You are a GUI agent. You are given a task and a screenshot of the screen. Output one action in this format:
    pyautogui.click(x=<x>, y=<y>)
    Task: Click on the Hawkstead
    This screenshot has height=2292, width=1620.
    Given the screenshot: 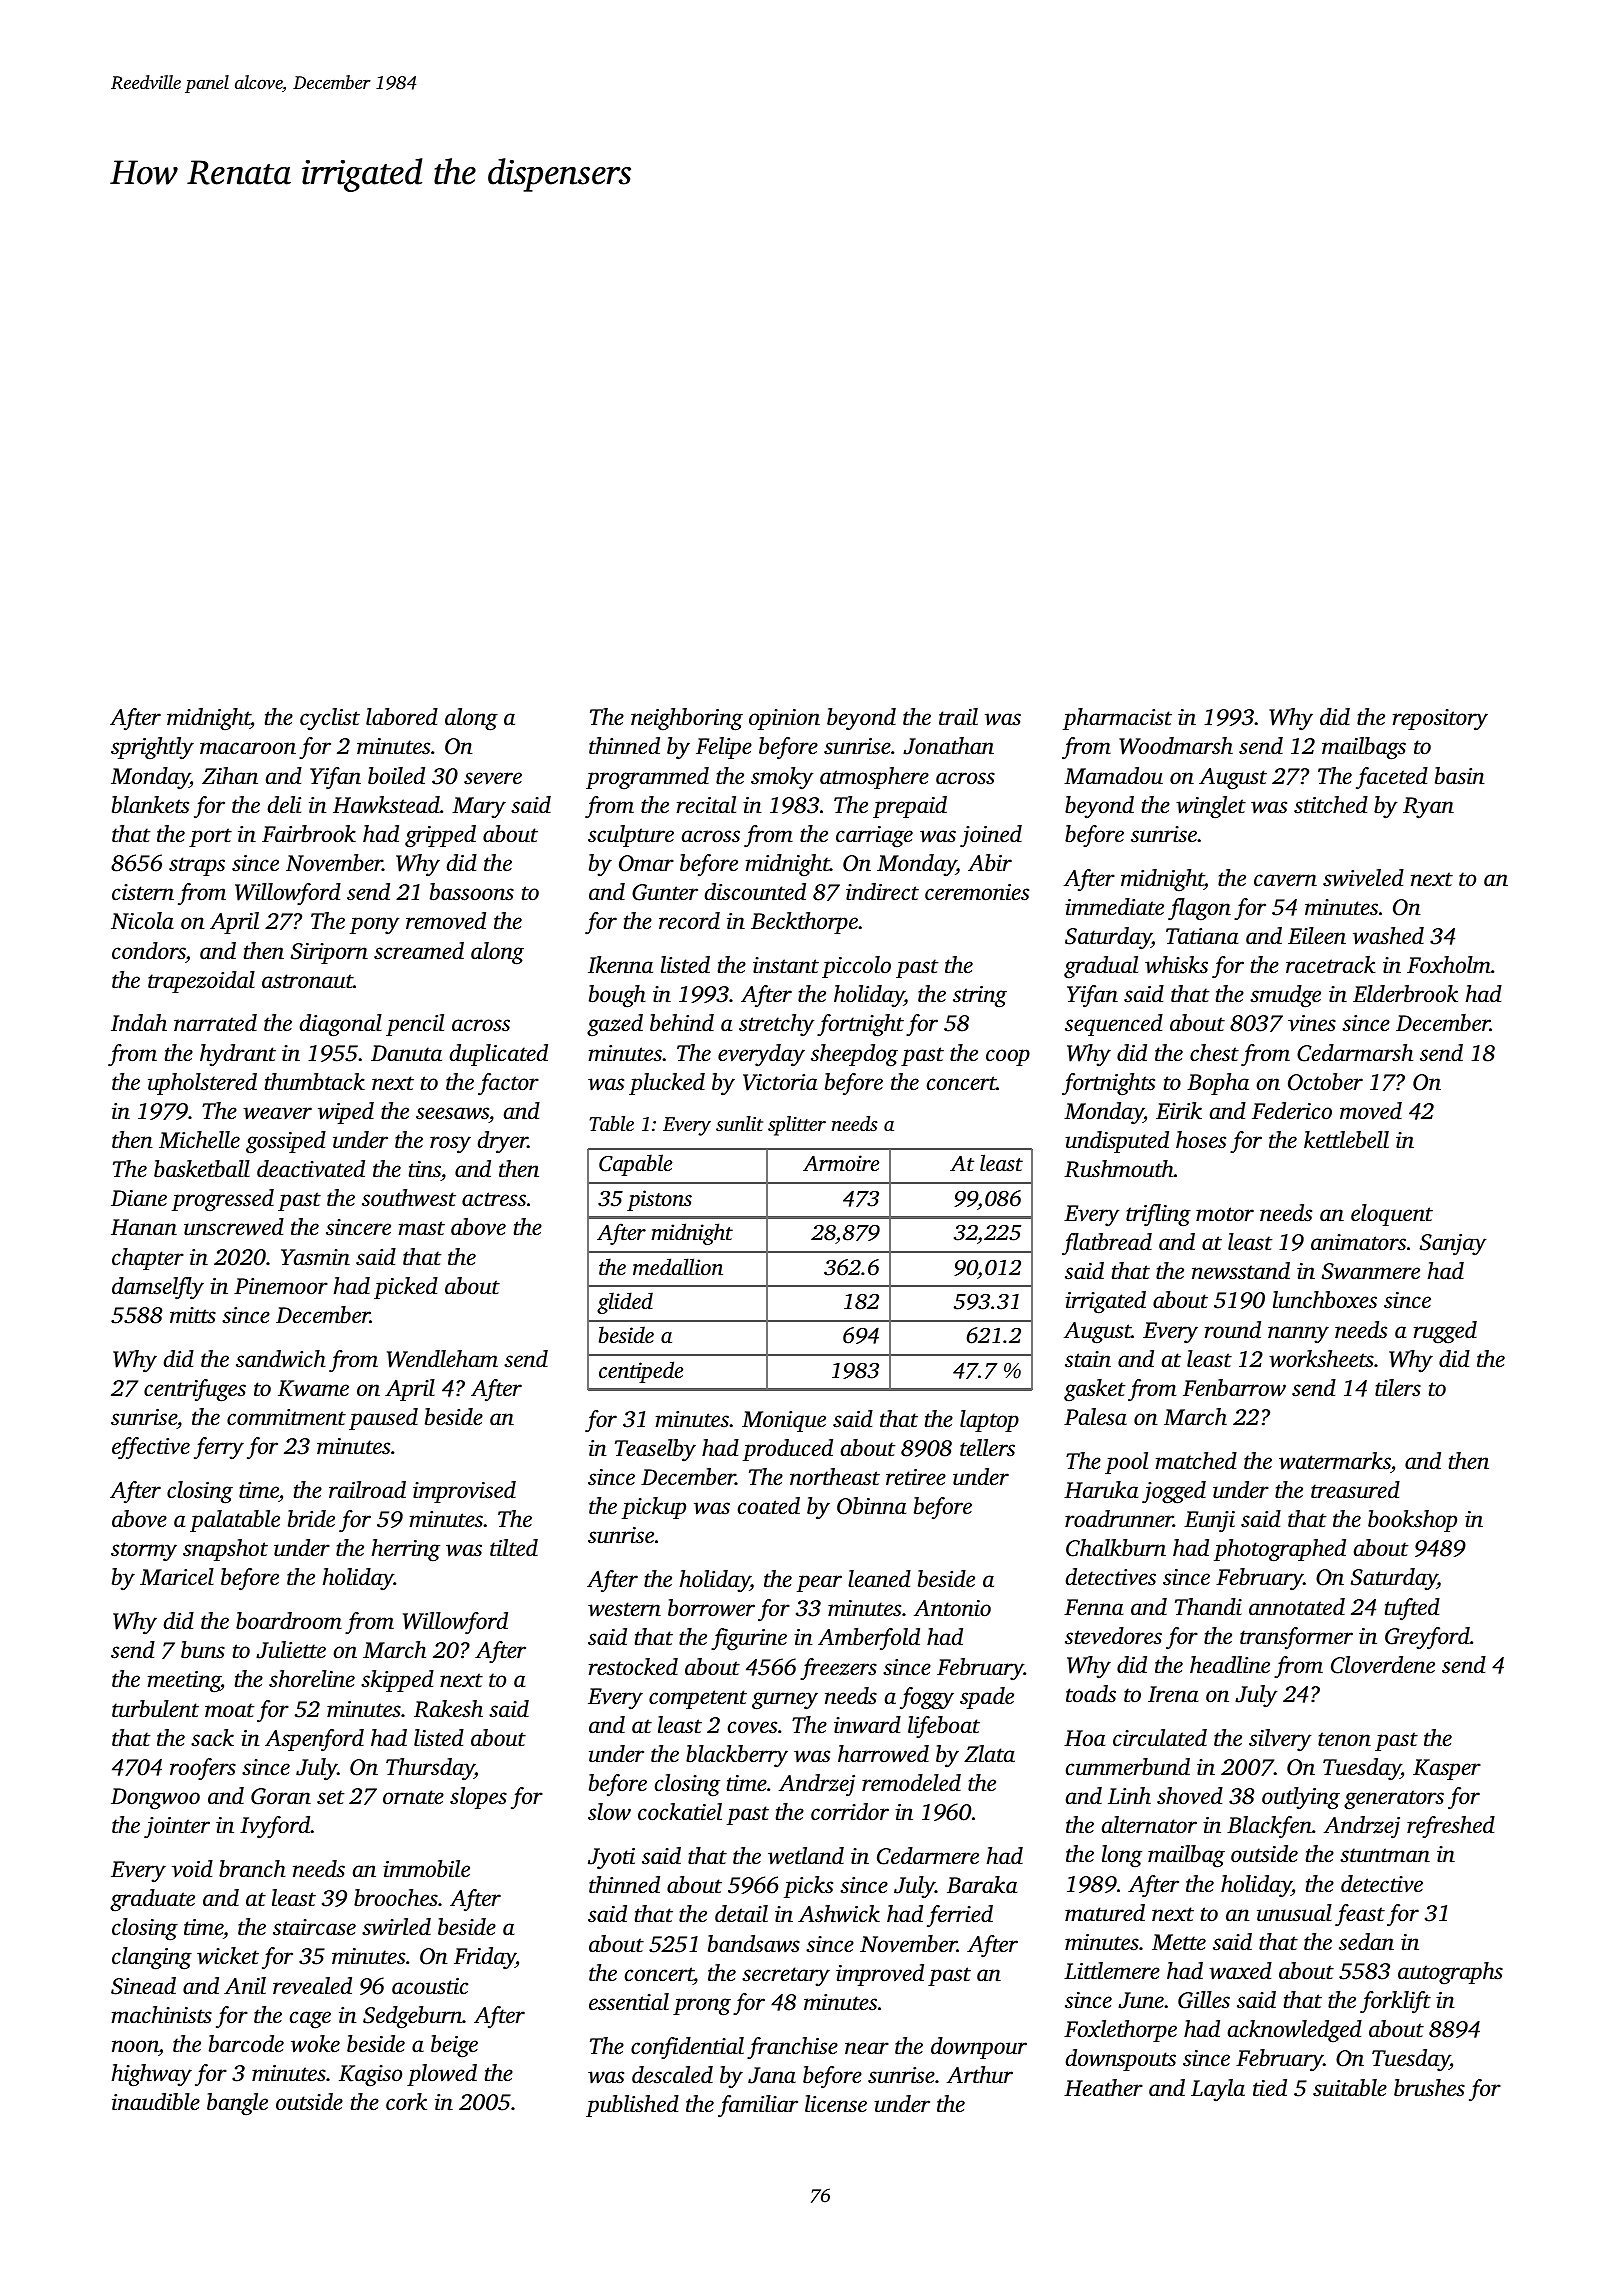 What is the action you would take?
    pyautogui.click(x=386, y=805)
